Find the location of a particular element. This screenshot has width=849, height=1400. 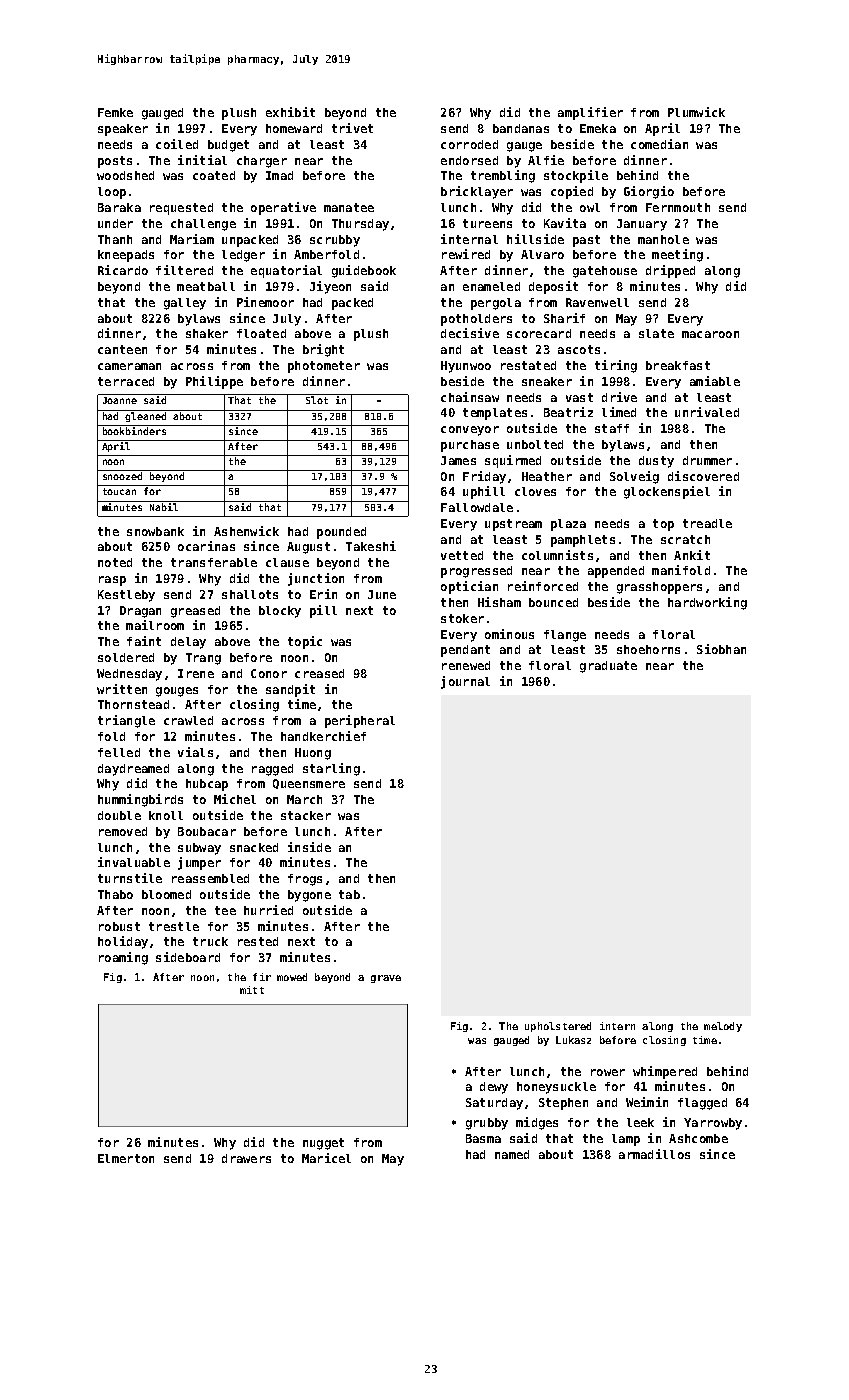

Elmerton is located at coordinates (126, 1158).
